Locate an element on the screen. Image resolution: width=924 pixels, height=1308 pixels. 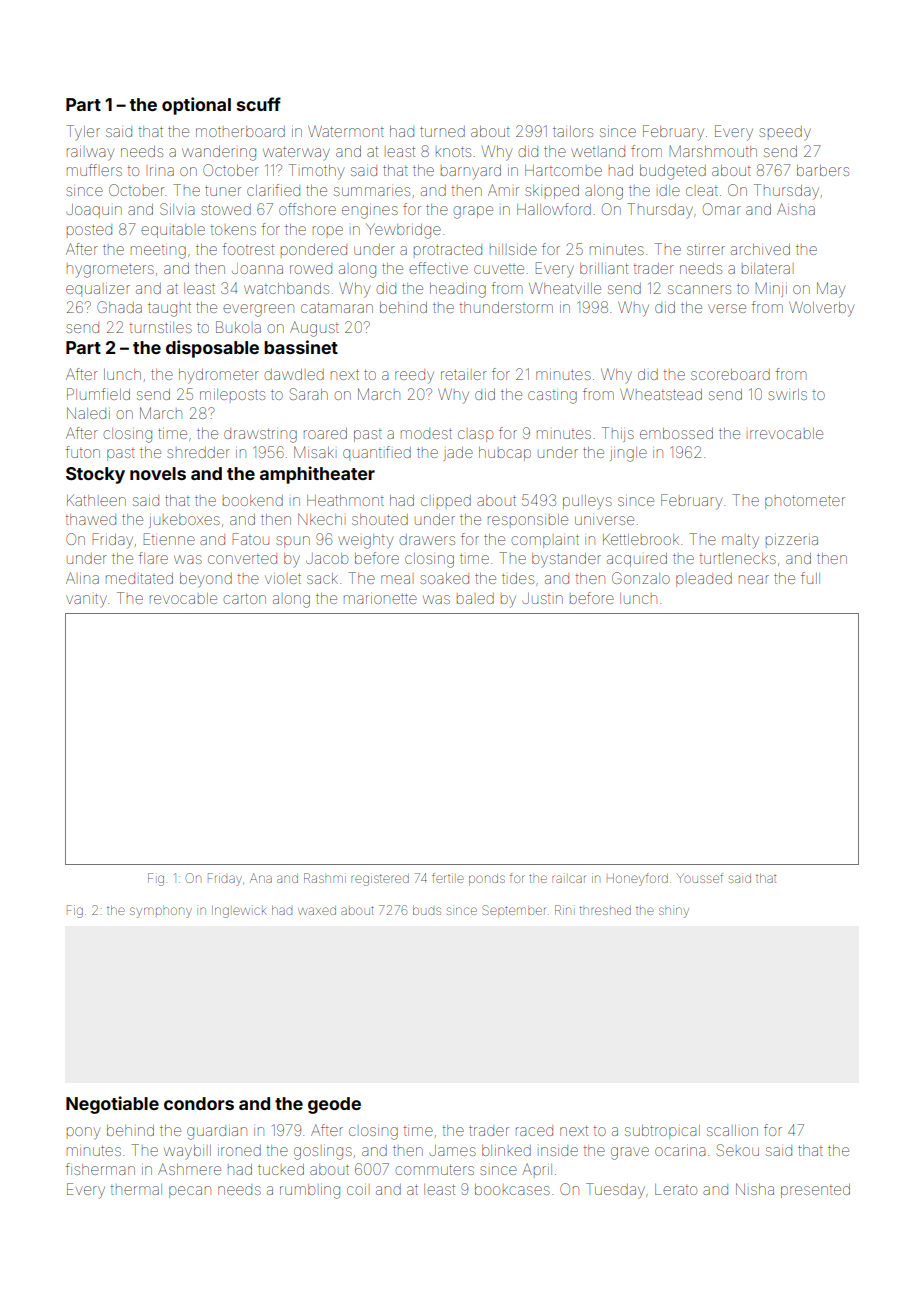
Hartcombe is located at coordinates (563, 170).
